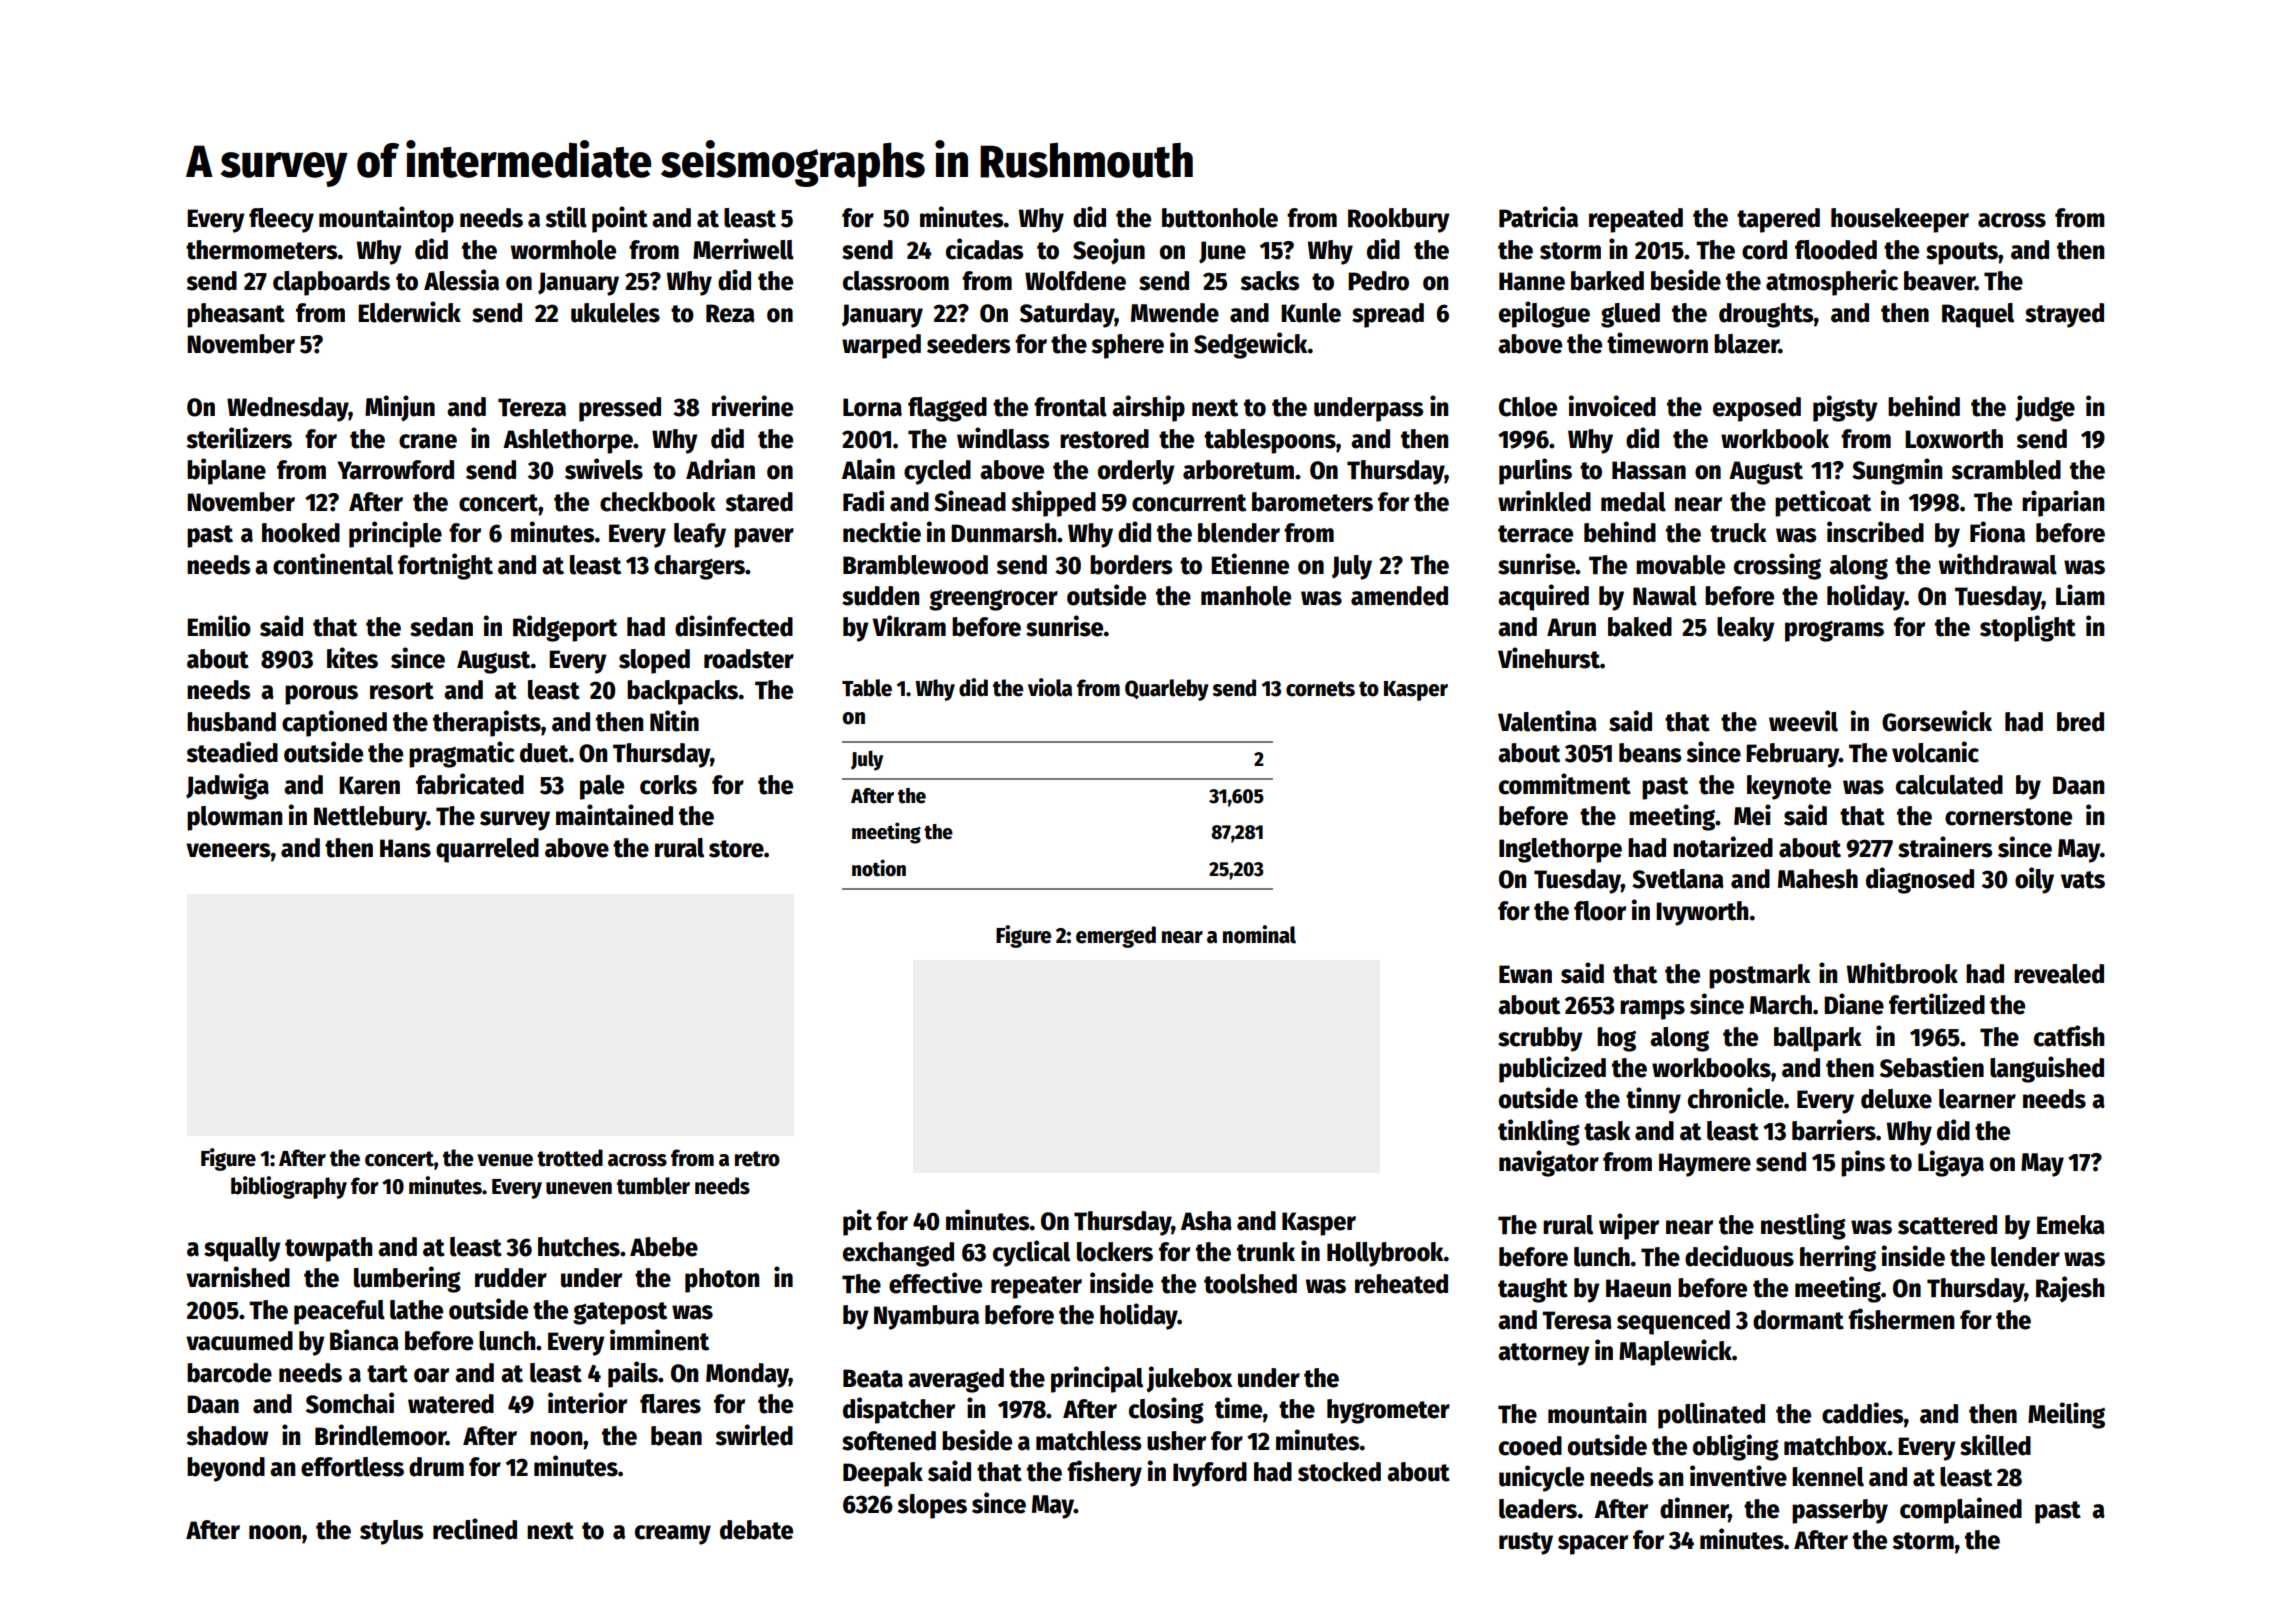  I want to click on seeders, so click(968, 344).
